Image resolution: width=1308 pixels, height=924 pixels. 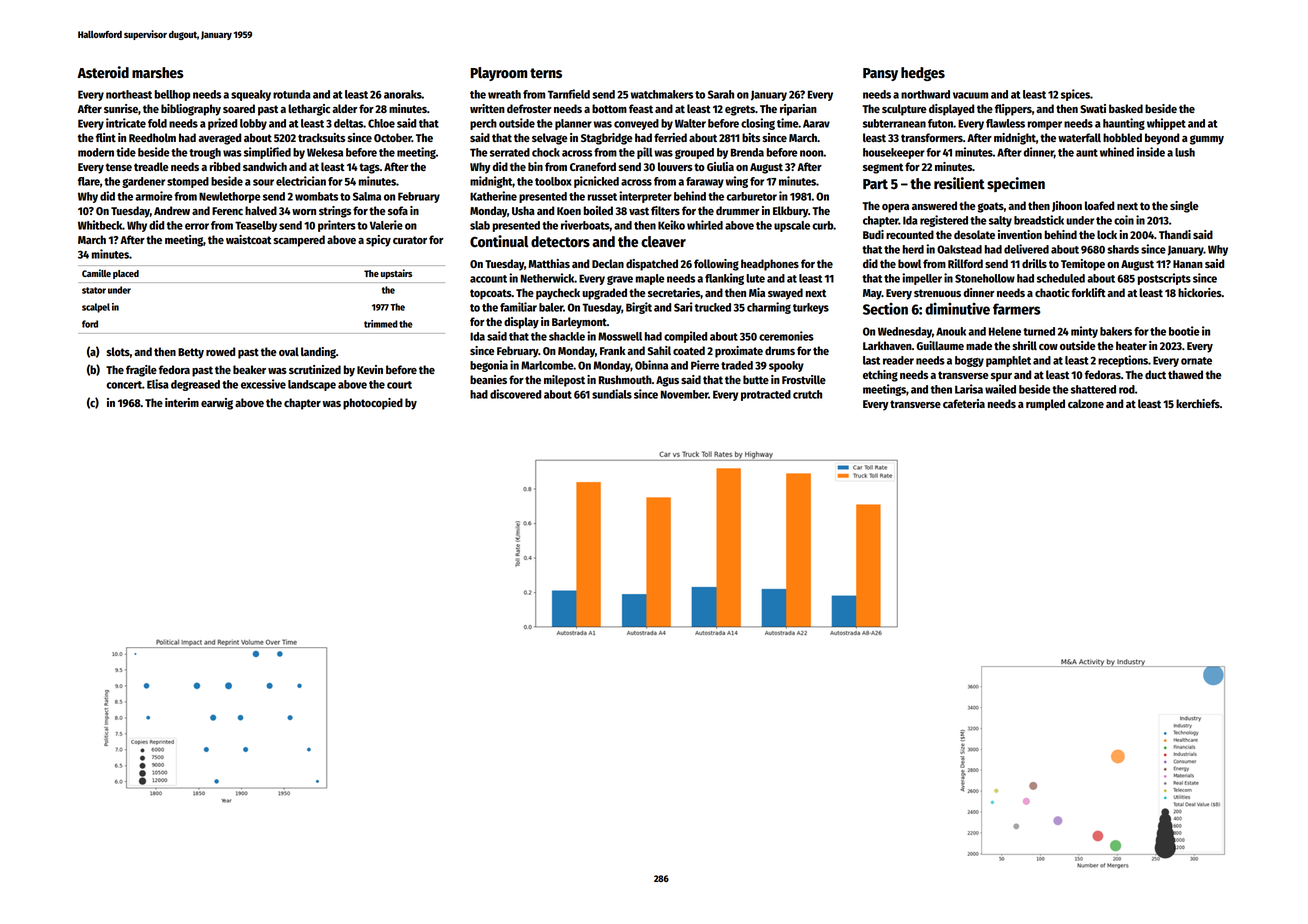 I want to click on whippet, so click(x=1166, y=124).
